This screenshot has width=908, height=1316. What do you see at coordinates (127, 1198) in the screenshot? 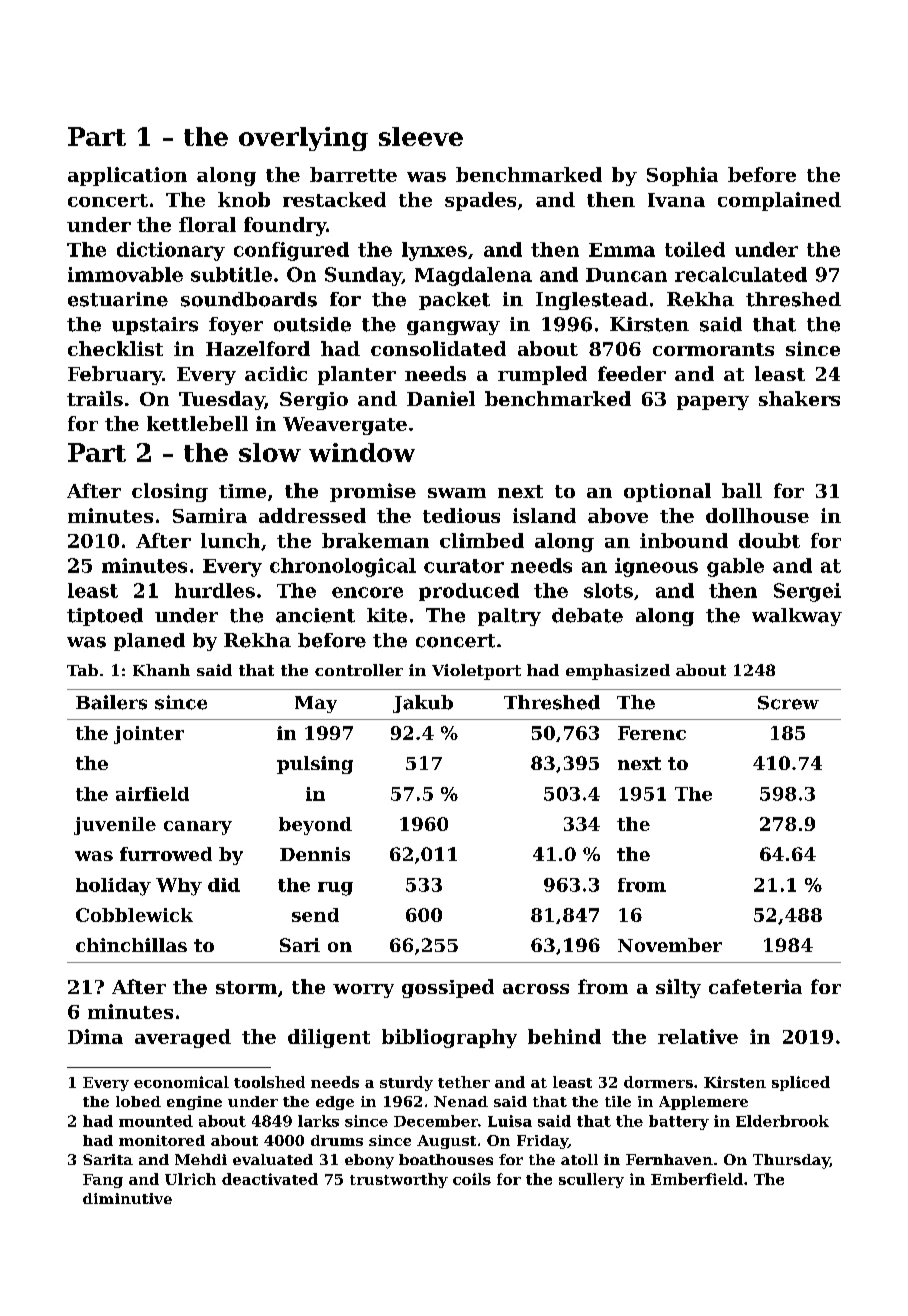
I see `diminutive` at bounding box center [127, 1198].
